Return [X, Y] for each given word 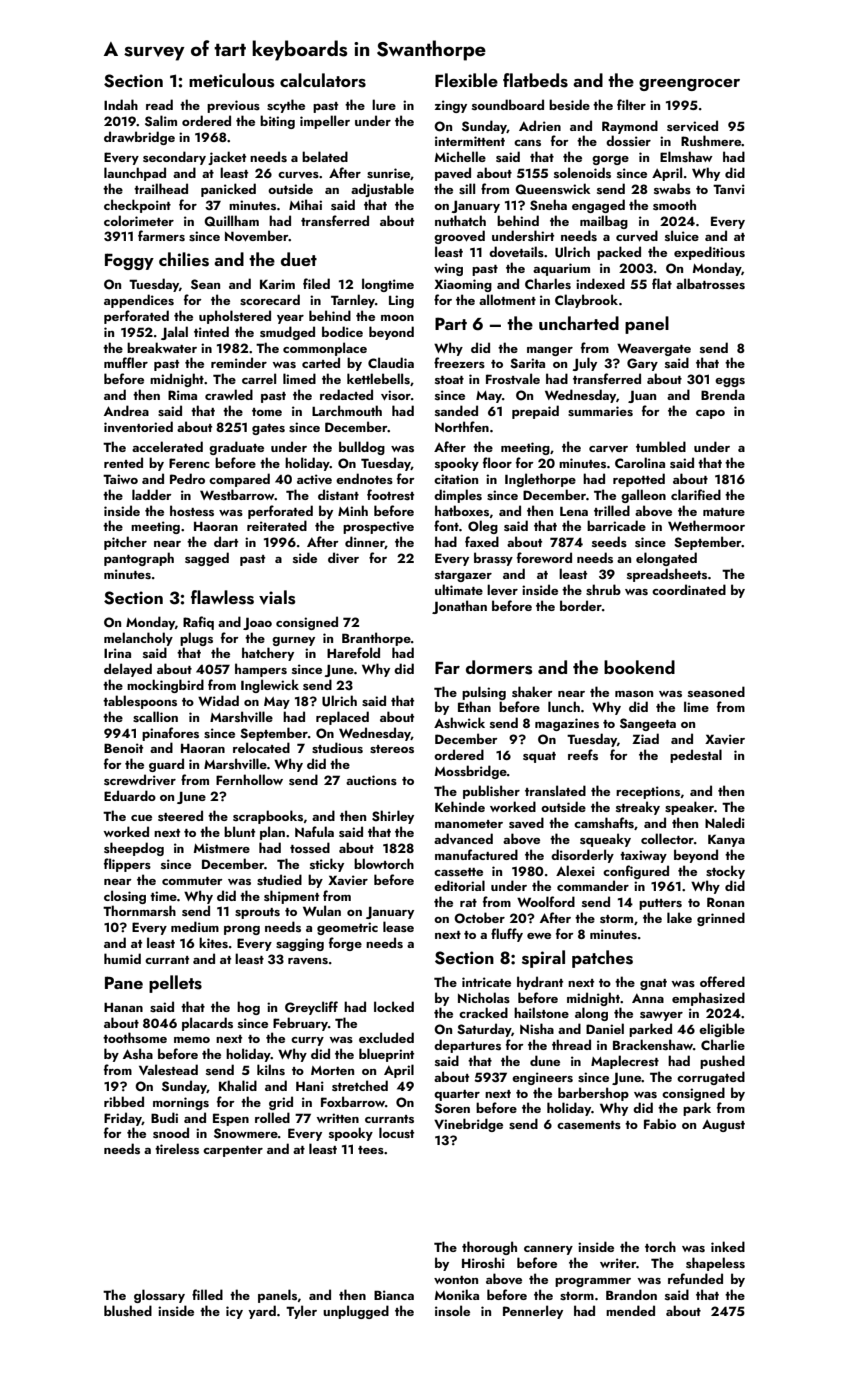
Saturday [484, 1030]
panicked [228, 190]
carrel [259, 378]
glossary [159, 1296]
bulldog [362, 448]
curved [637, 236]
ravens [308, 961]
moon [397, 318]
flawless [222, 597]
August [723, 1126]
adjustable [382, 190]
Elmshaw [686, 157]
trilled [612, 510]
